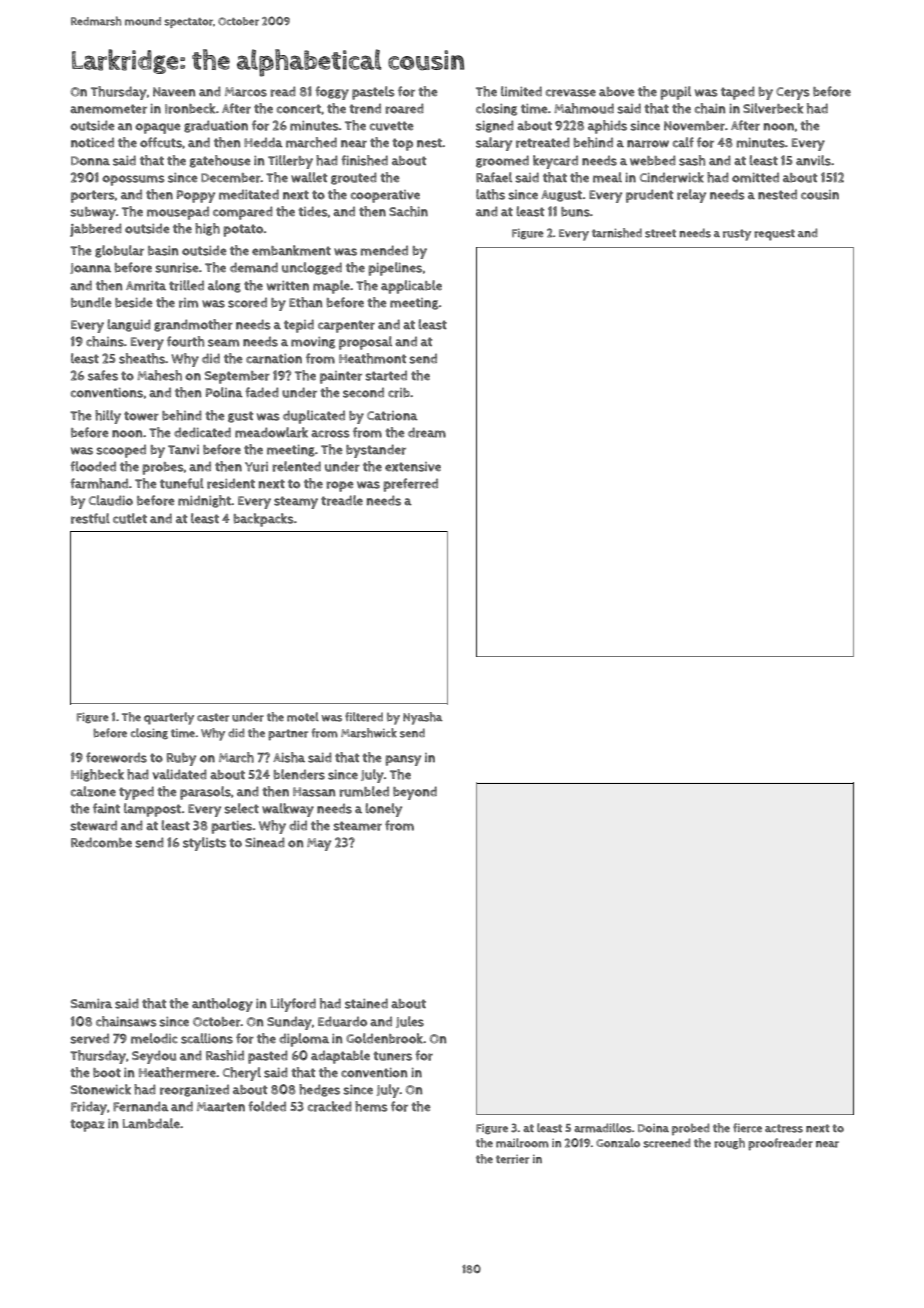 The height and width of the page is (1308, 924). What do you see at coordinates (774, 235) in the page?
I see `request` at bounding box center [774, 235].
